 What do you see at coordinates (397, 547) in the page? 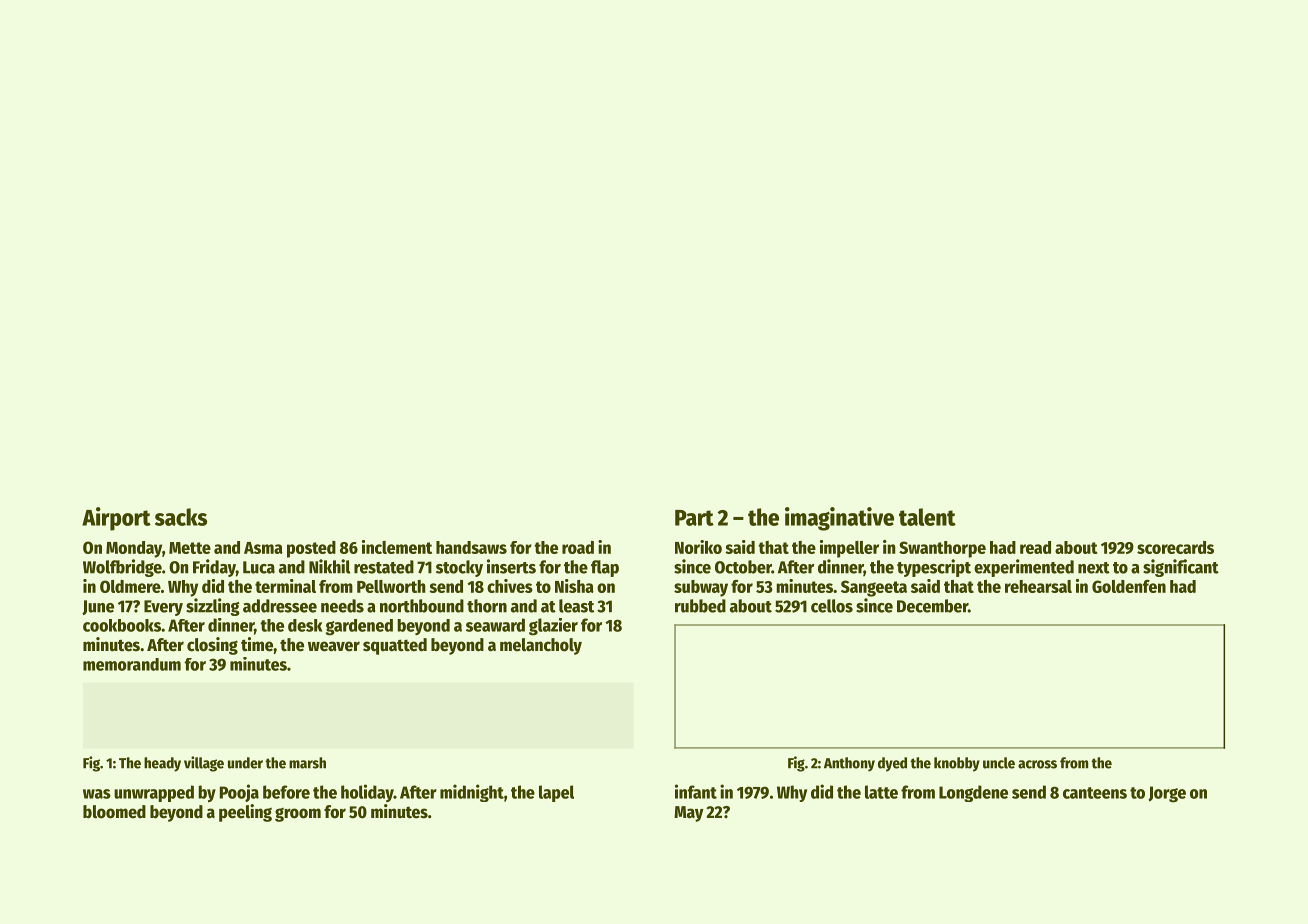
I see `inclement` at bounding box center [397, 547].
